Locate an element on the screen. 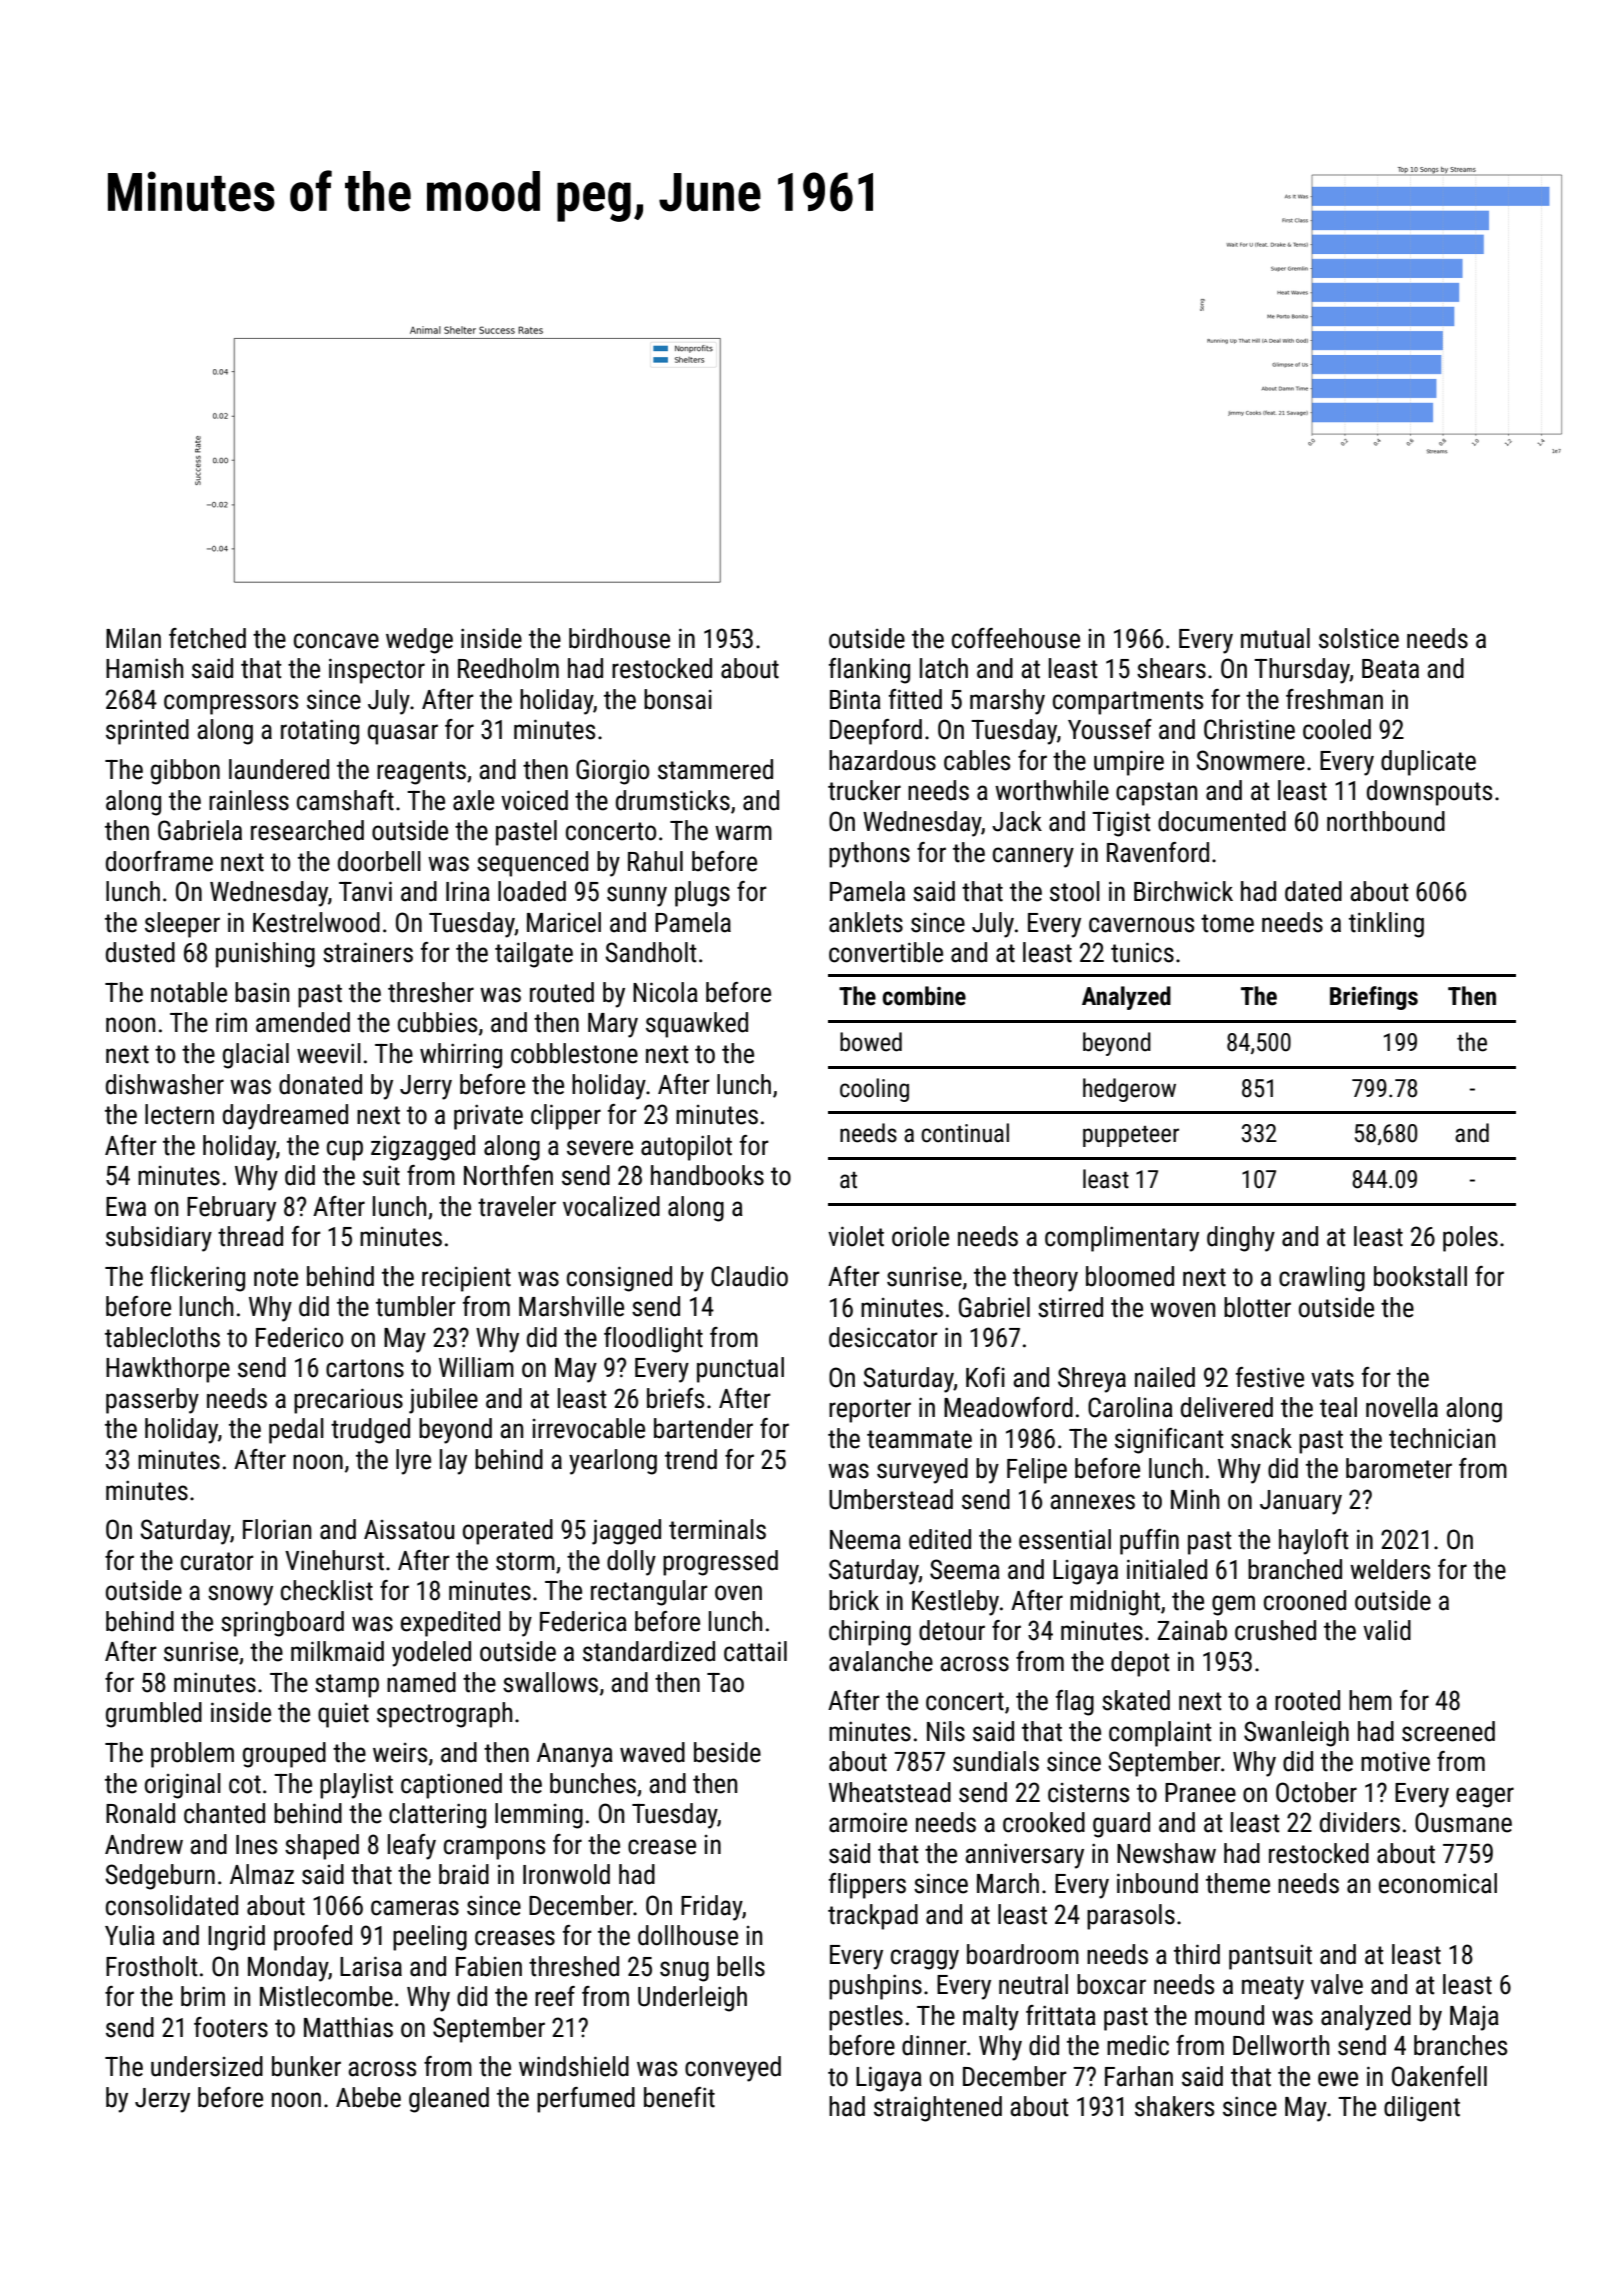 The width and height of the screenshot is (1620, 2292). dusted is located at coordinates (140, 952).
